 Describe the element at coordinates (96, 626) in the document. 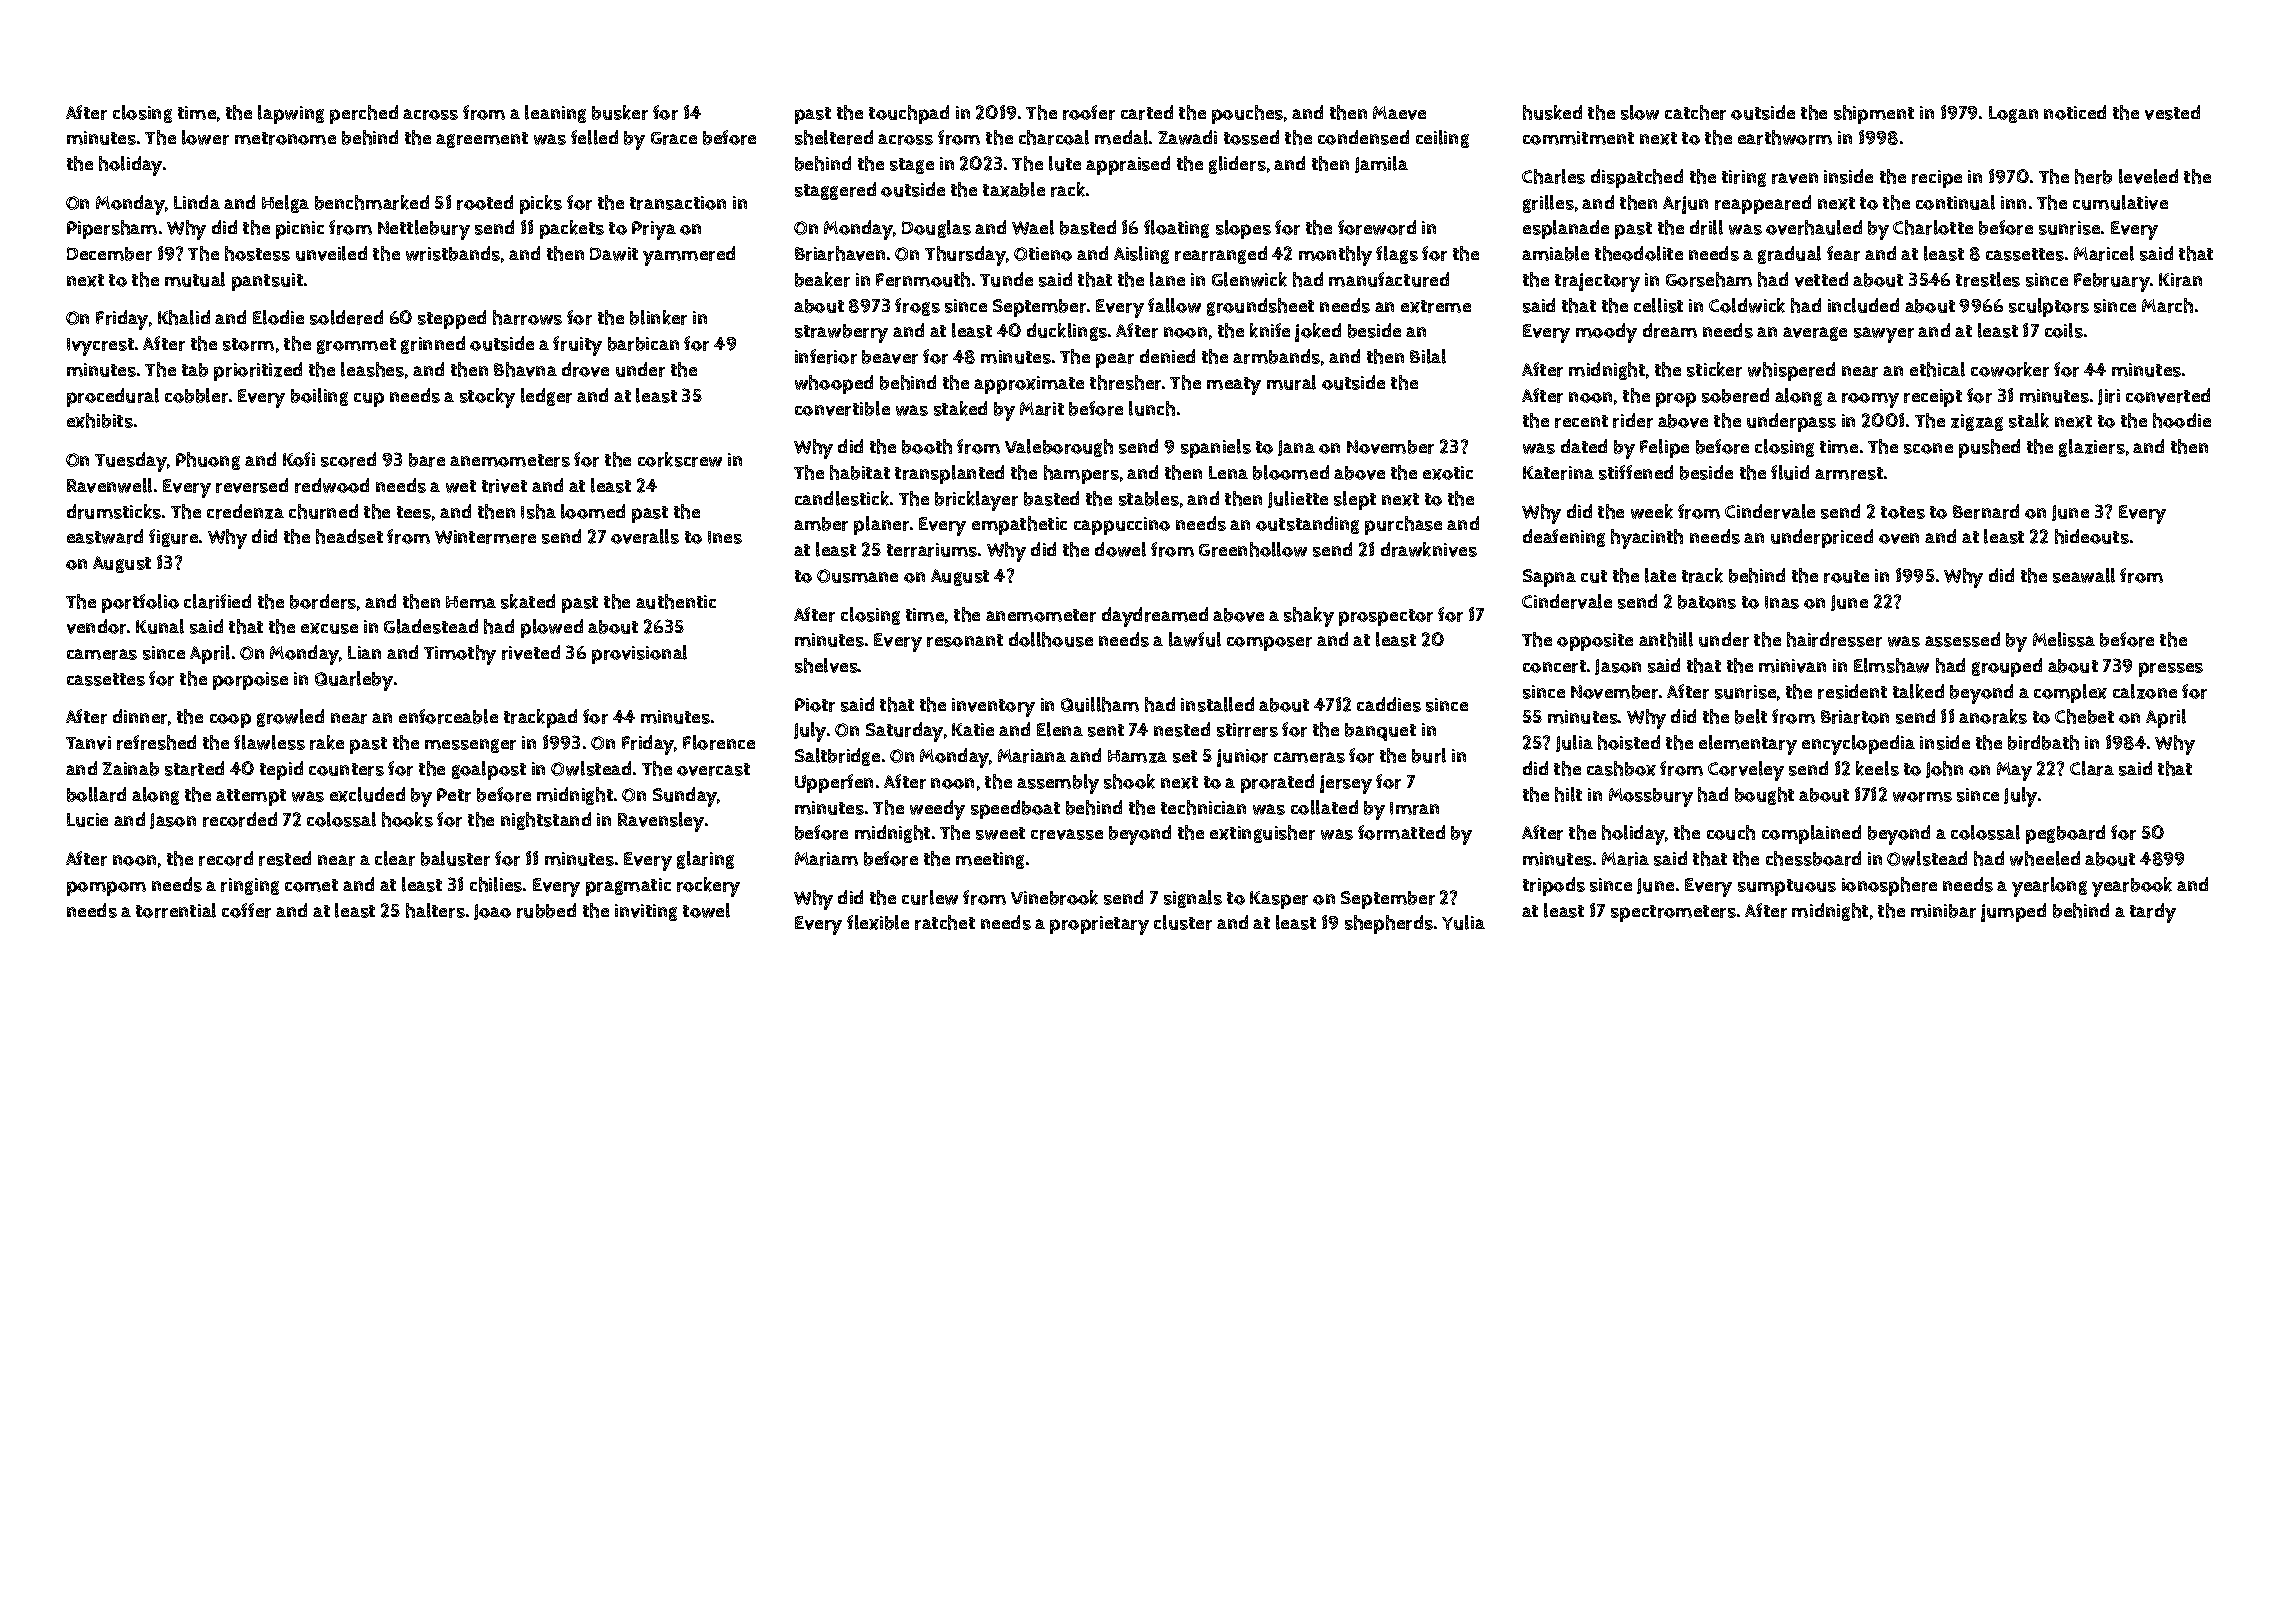

I see `vendor` at that location.
